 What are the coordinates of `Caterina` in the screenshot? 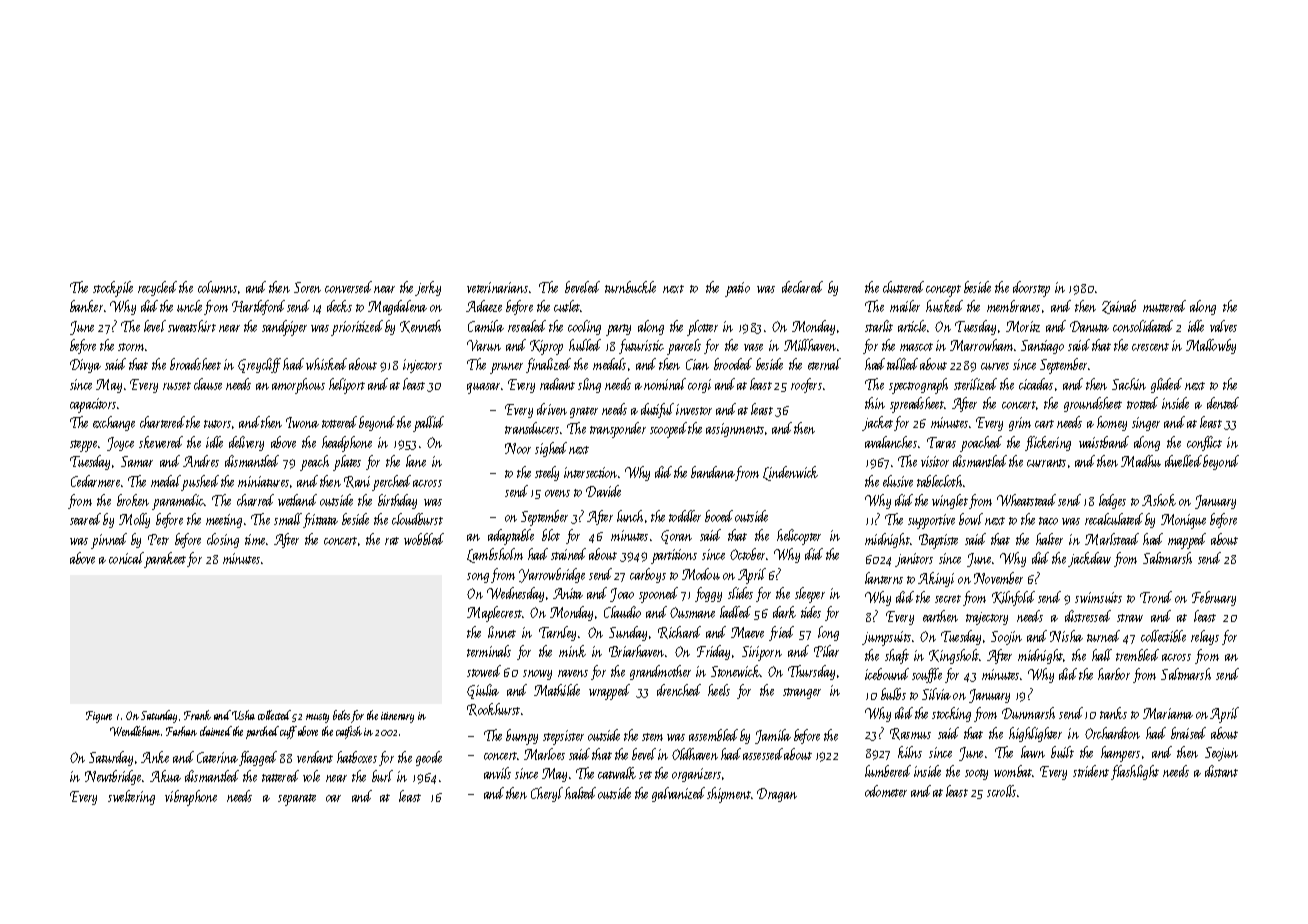 It's located at (217, 757).
